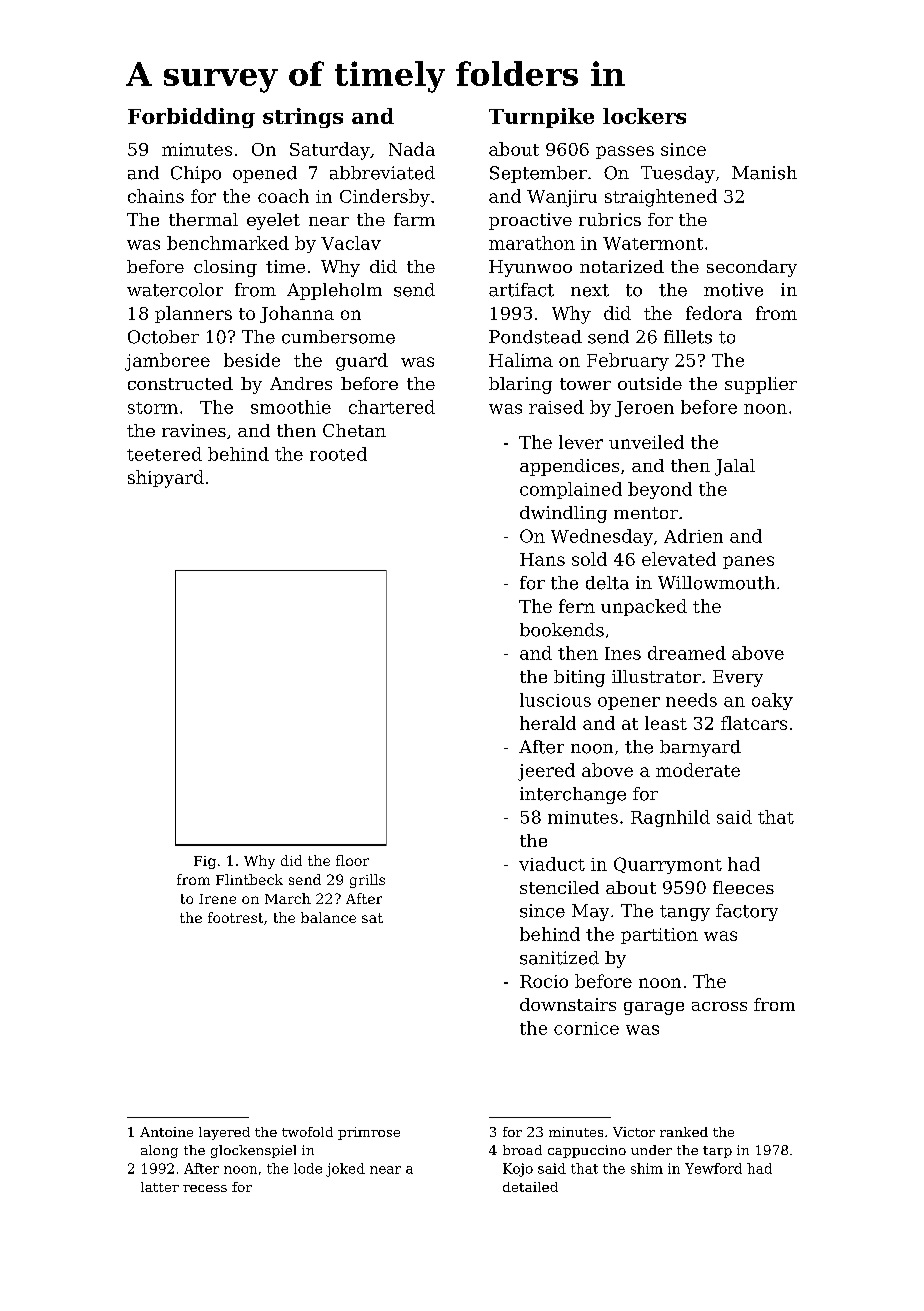  What do you see at coordinates (546, 772) in the screenshot?
I see `jeered` at bounding box center [546, 772].
